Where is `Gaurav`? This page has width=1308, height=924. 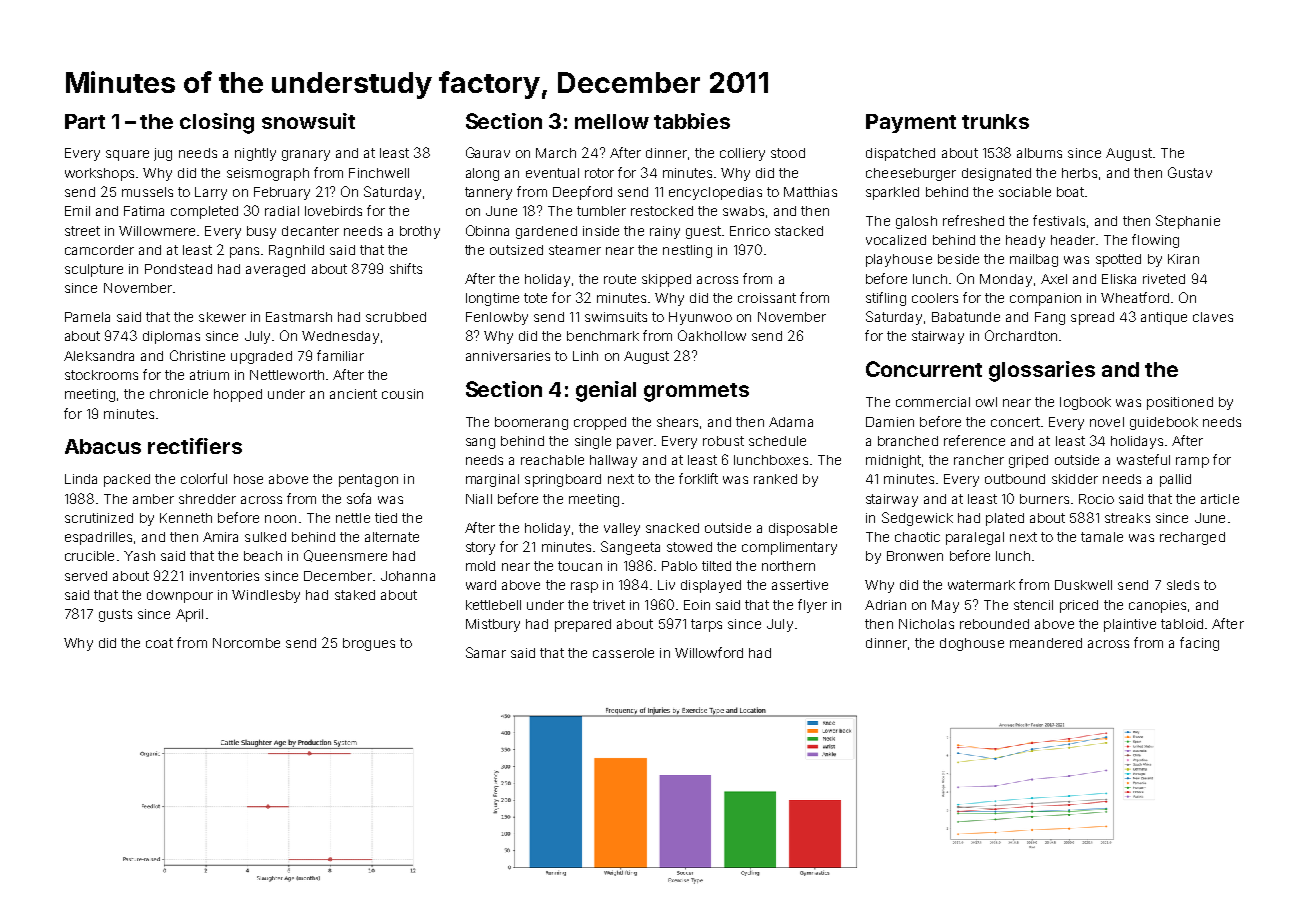
Gaurav is located at coordinates (488, 152).
